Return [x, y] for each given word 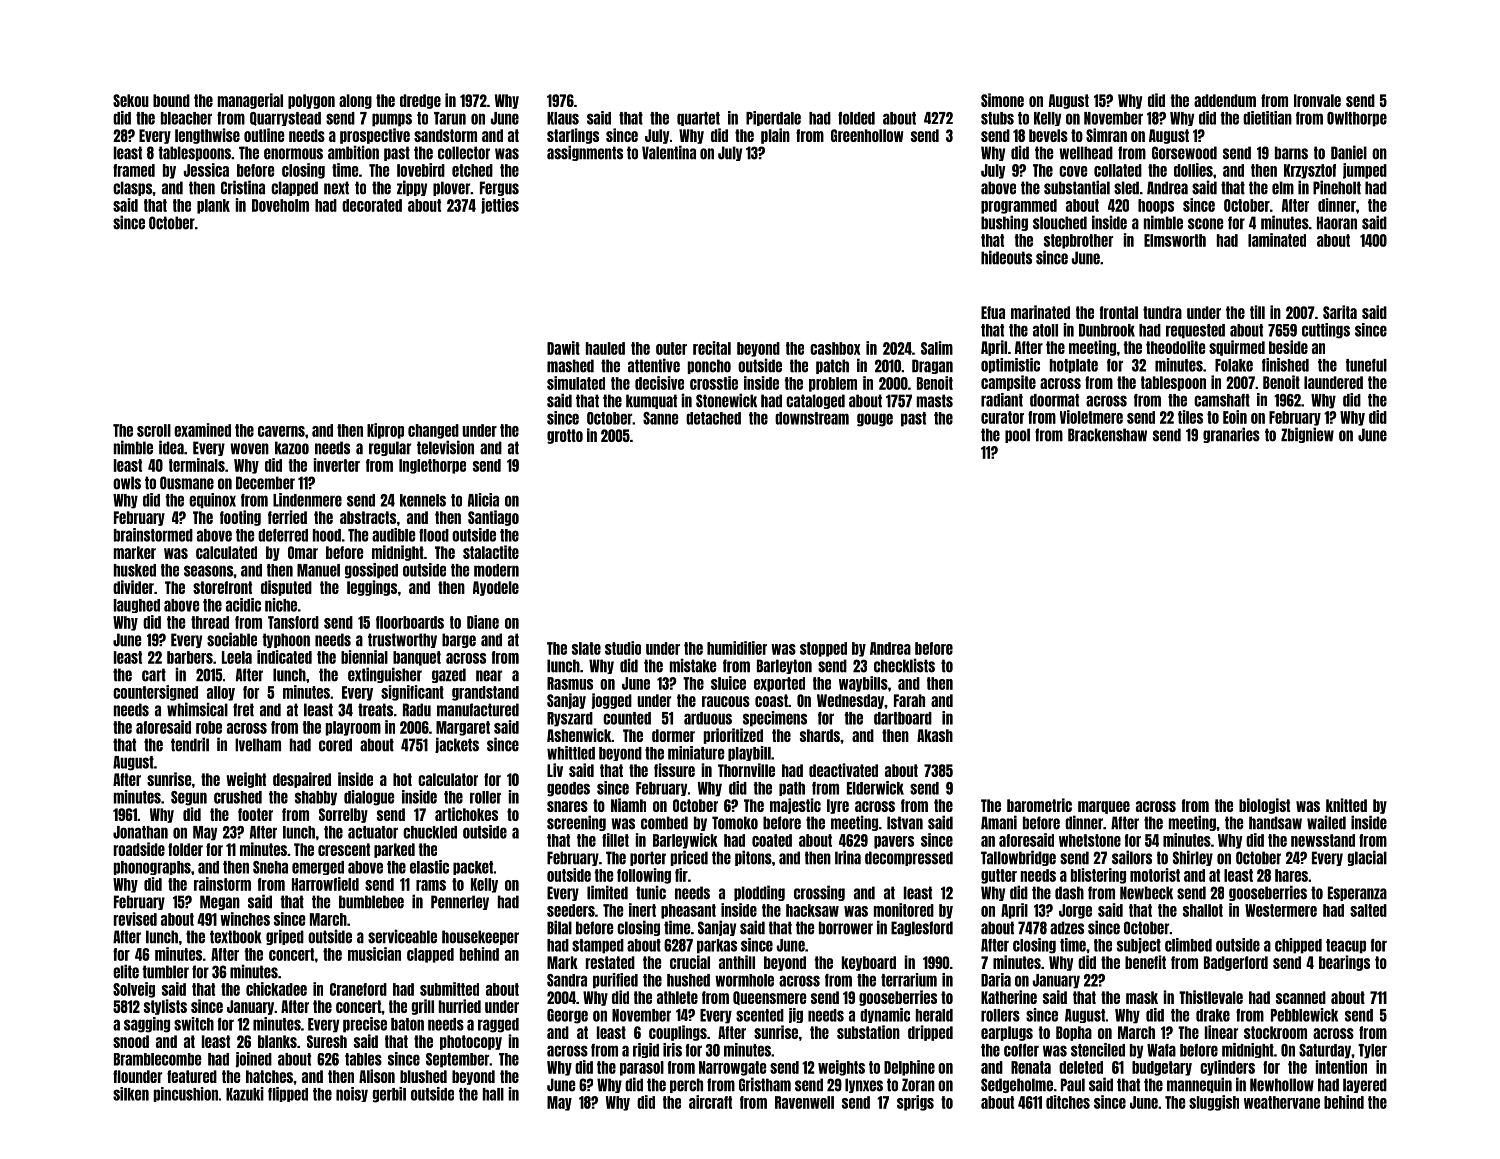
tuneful [1366, 365]
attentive [654, 365]
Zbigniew [1307, 435]
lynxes [864, 1085]
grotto [565, 436]
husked [135, 570]
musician [374, 954]
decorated [372, 205]
